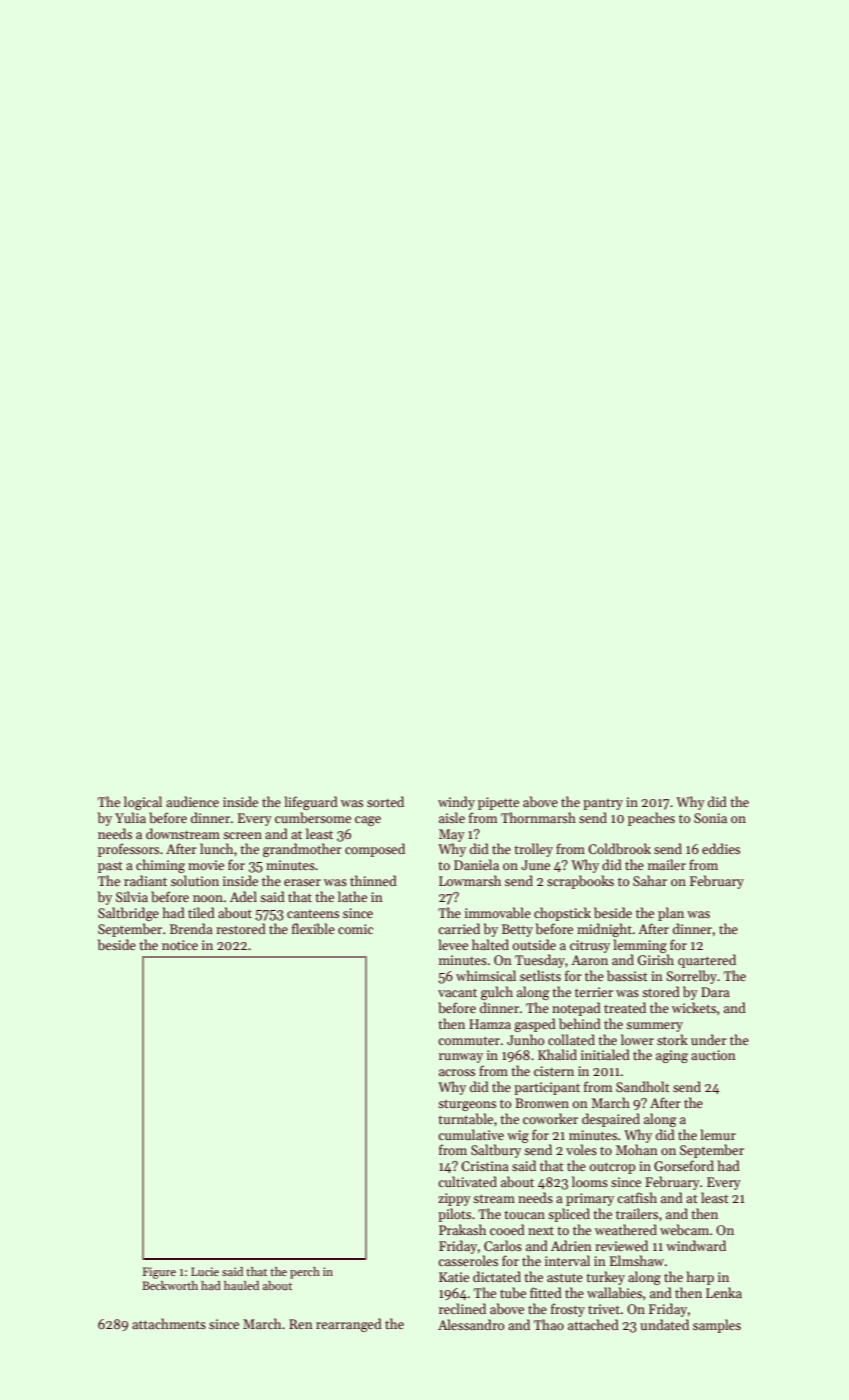  What do you see at coordinates (170, 1285) in the image?
I see `Beckworth` at bounding box center [170, 1285].
